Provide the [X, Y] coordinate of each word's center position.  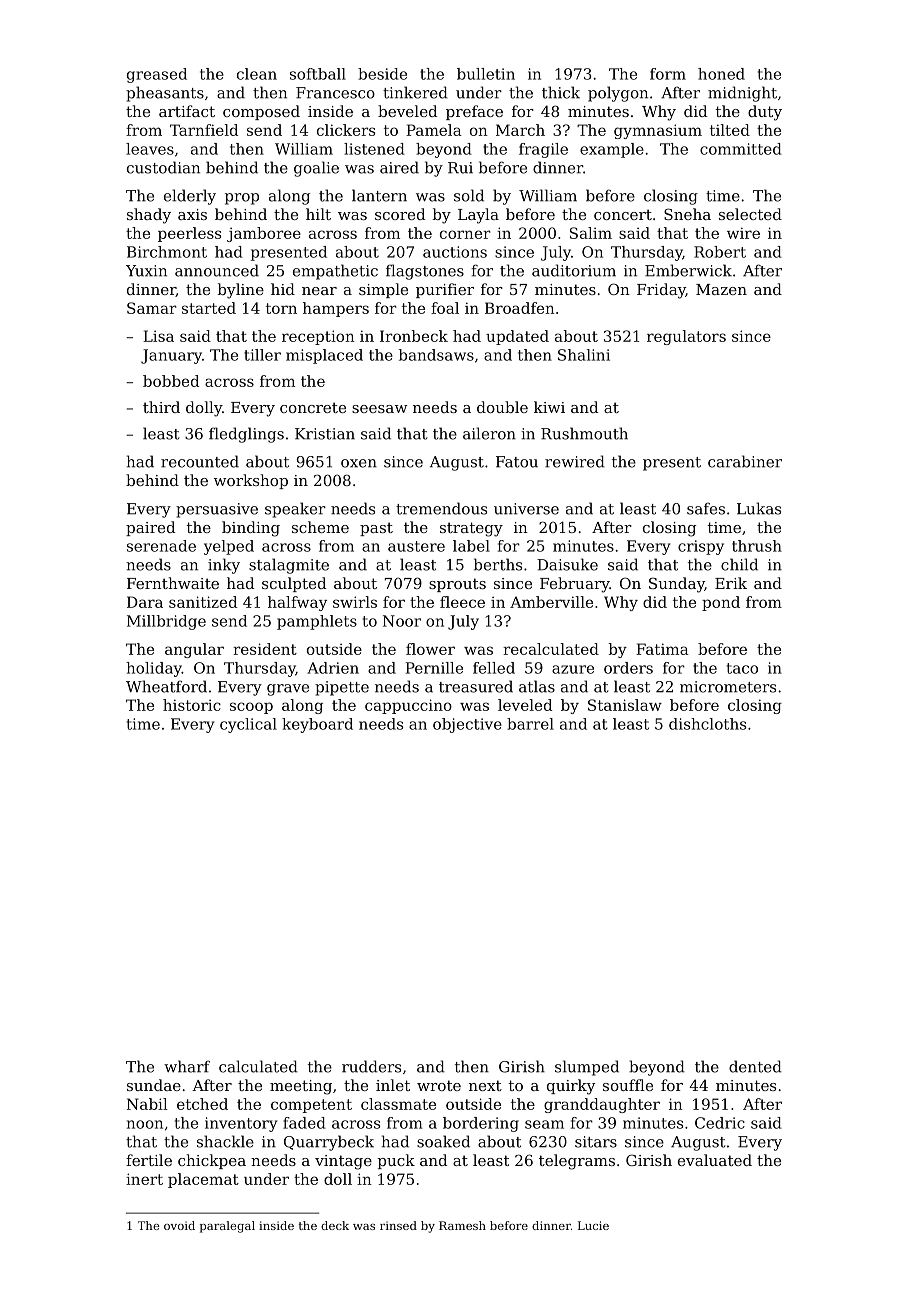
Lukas [759, 508]
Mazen [721, 289]
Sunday [676, 585]
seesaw [380, 409]
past [376, 529]
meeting [301, 1087]
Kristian [325, 434]
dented [755, 1066]
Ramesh [462, 1225]
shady [149, 216]
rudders [371, 1066]
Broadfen [520, 308]
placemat [203, 1180]
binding [251, 529]
